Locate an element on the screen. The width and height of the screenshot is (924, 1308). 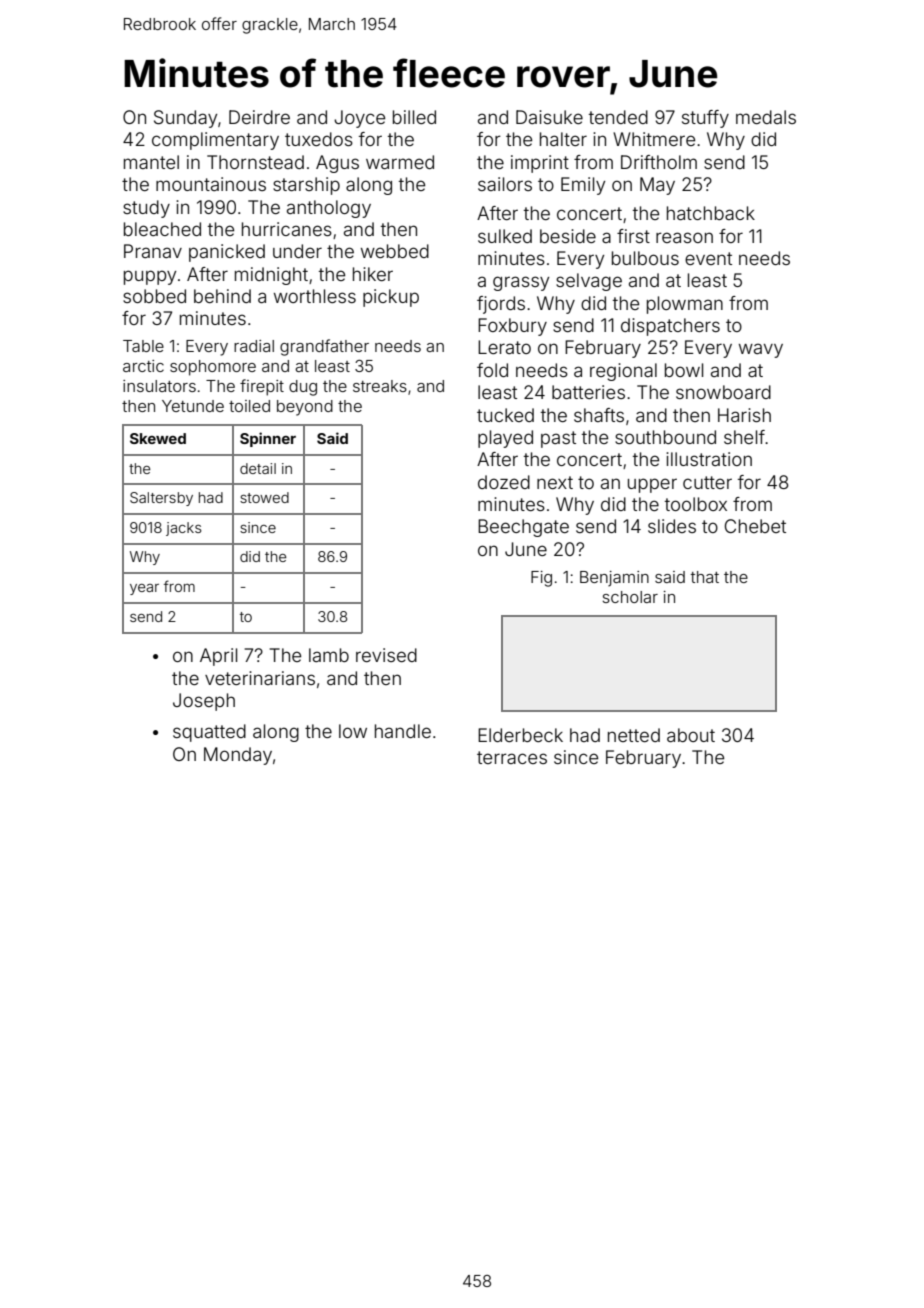
mantel is located at coordinates (151, 162).
